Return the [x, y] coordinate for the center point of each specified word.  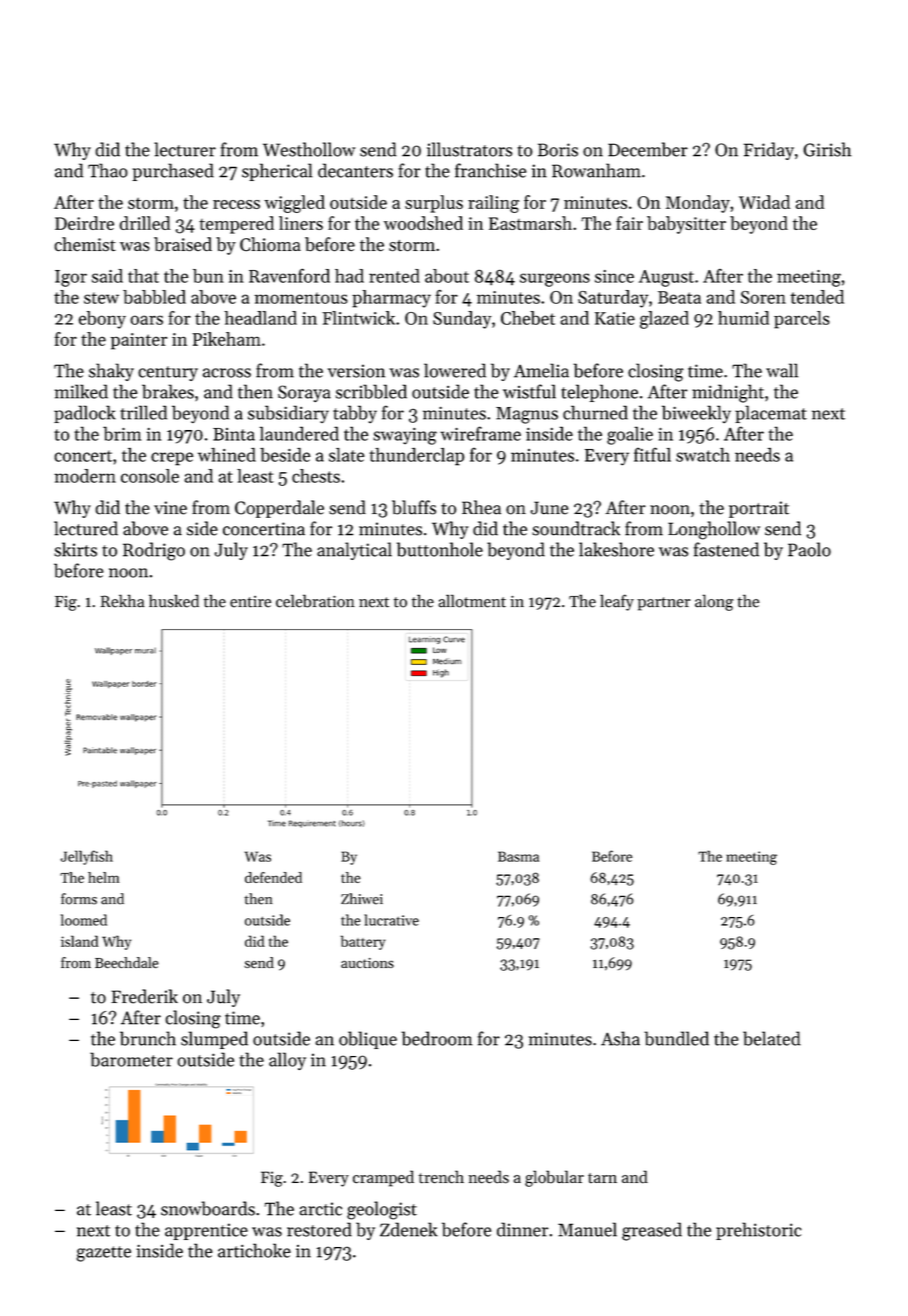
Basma [518, 856]
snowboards [208, 1208]
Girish [827, 149]
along [714, 602]
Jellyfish [87, 857]
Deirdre [84, 223]
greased [652, 1231]
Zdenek [409, 1229]
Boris [558, 150]
